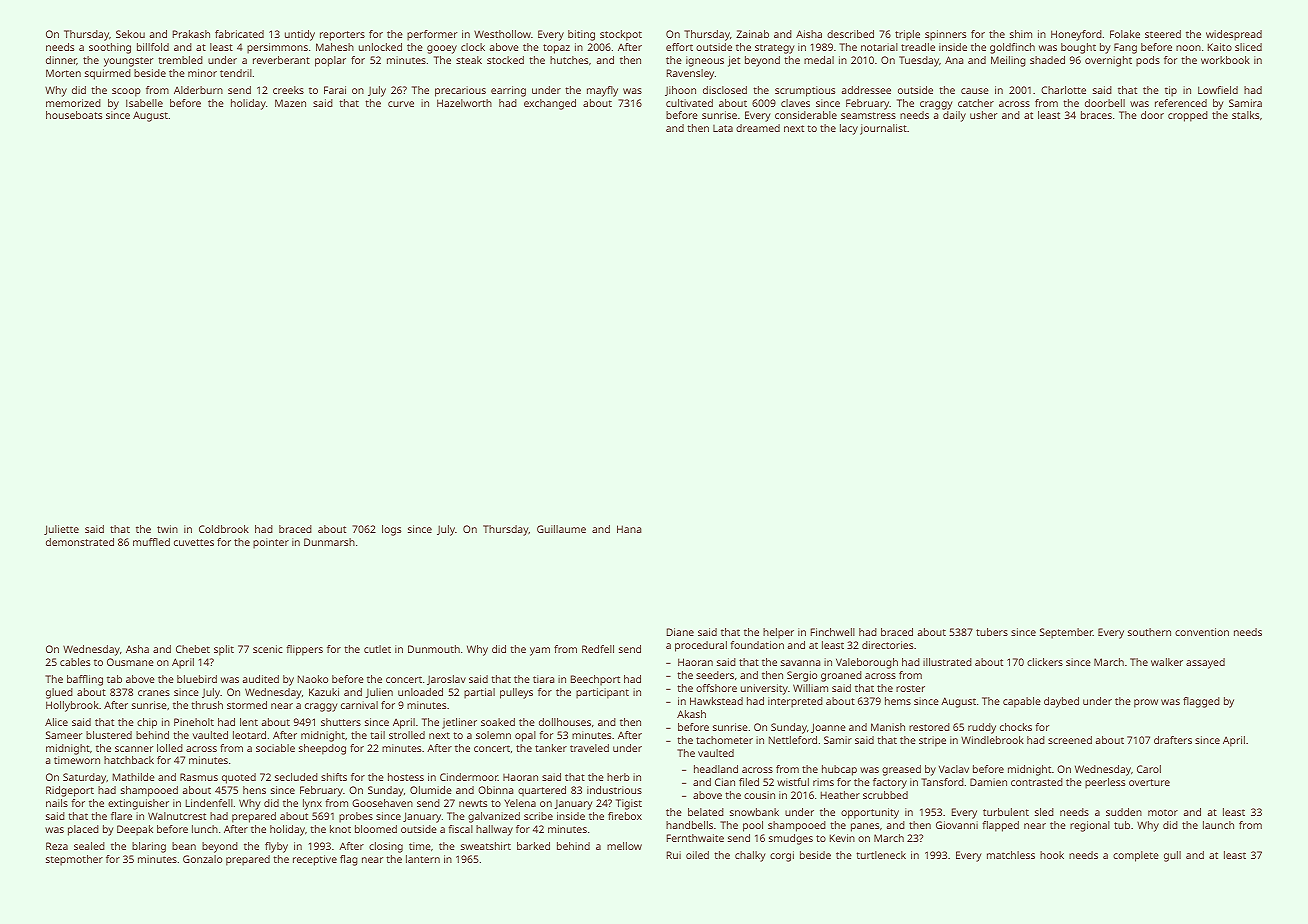 The width and height of the screenshot is (1308, 924). Describe the element at coordinates (1108, 61) in the screenshot. I see `overnight` at that location.
